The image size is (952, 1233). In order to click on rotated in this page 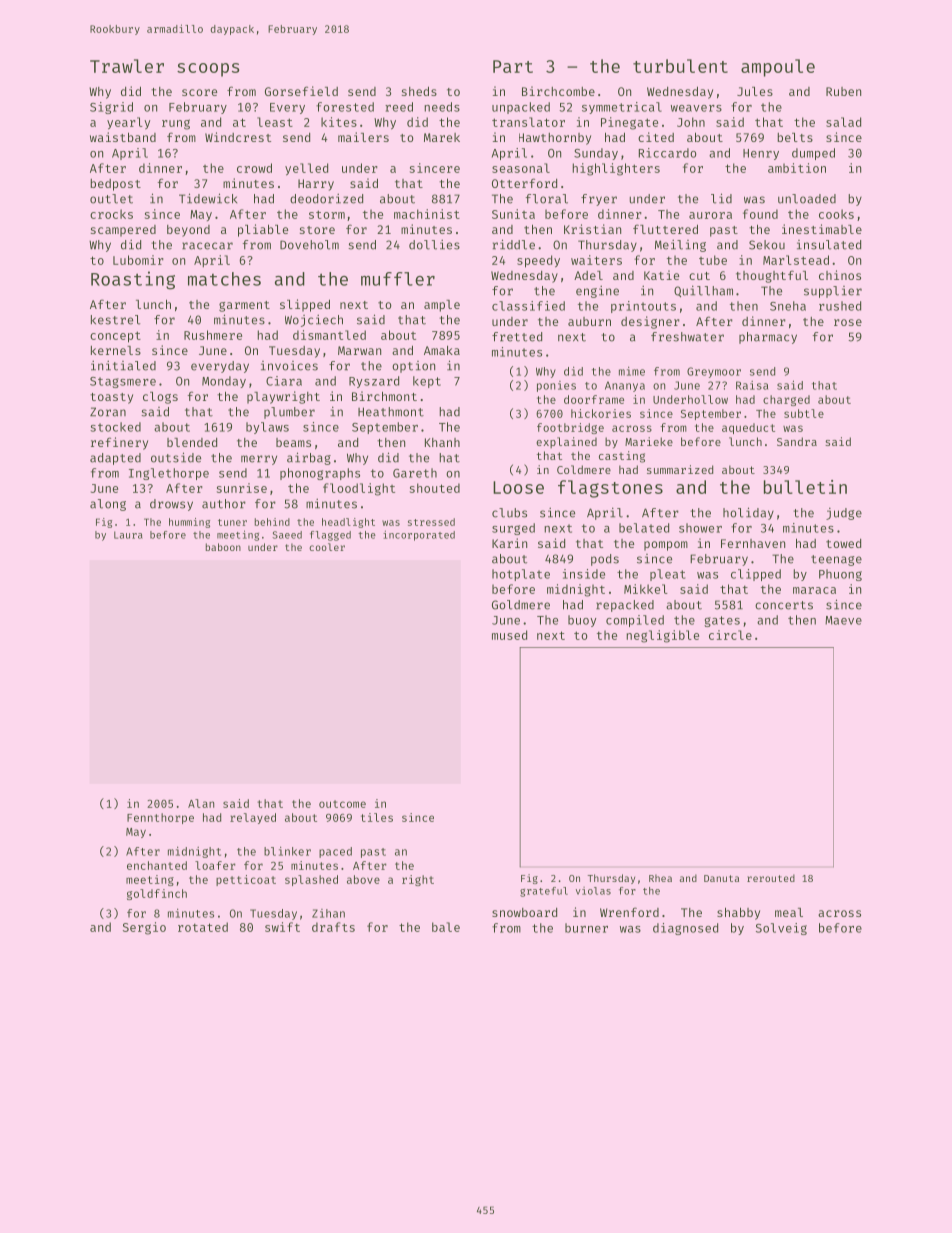, I will do `click(203, 927)`.
